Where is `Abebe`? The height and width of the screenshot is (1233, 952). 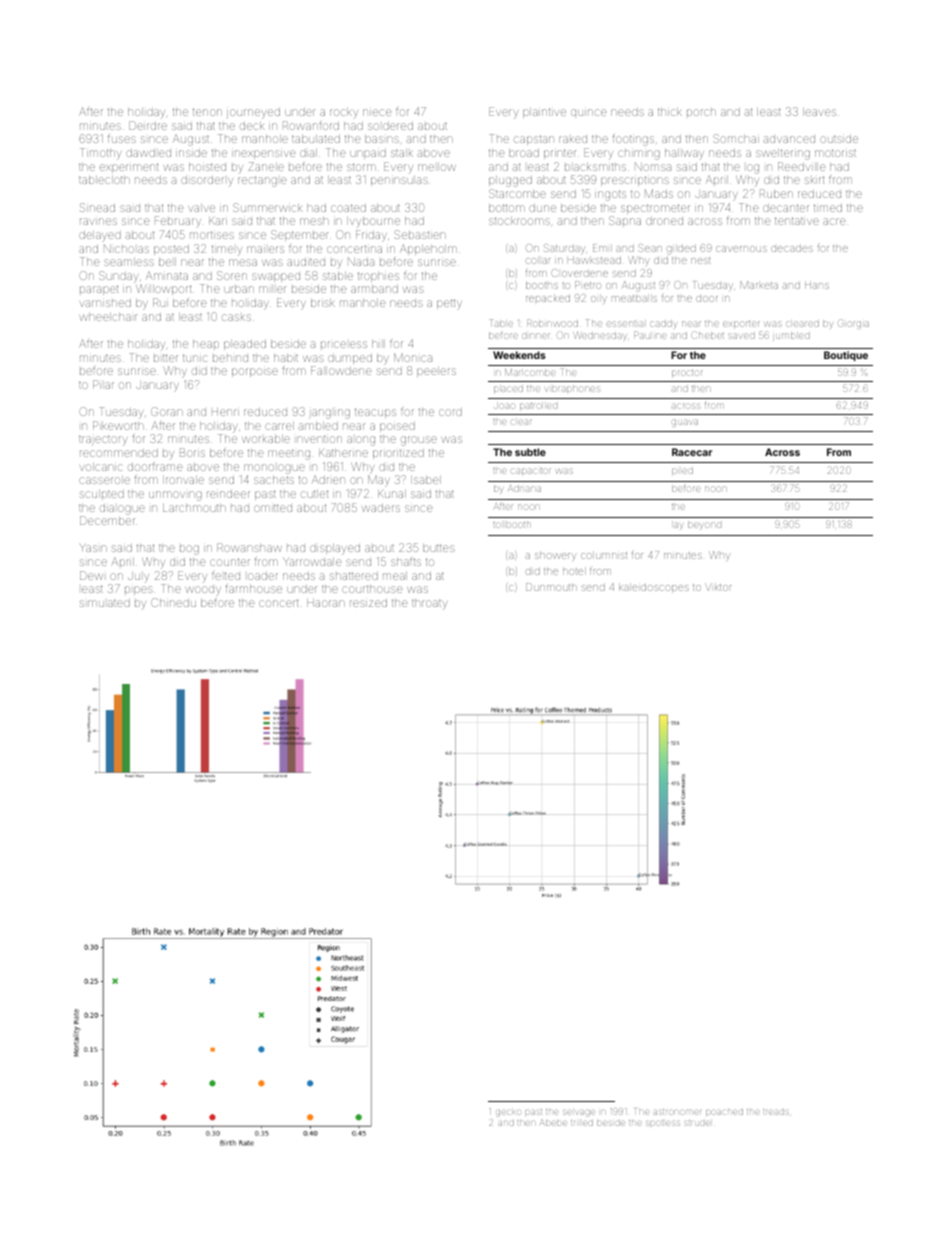 Abebe is located at coordinates (553, 1122).
